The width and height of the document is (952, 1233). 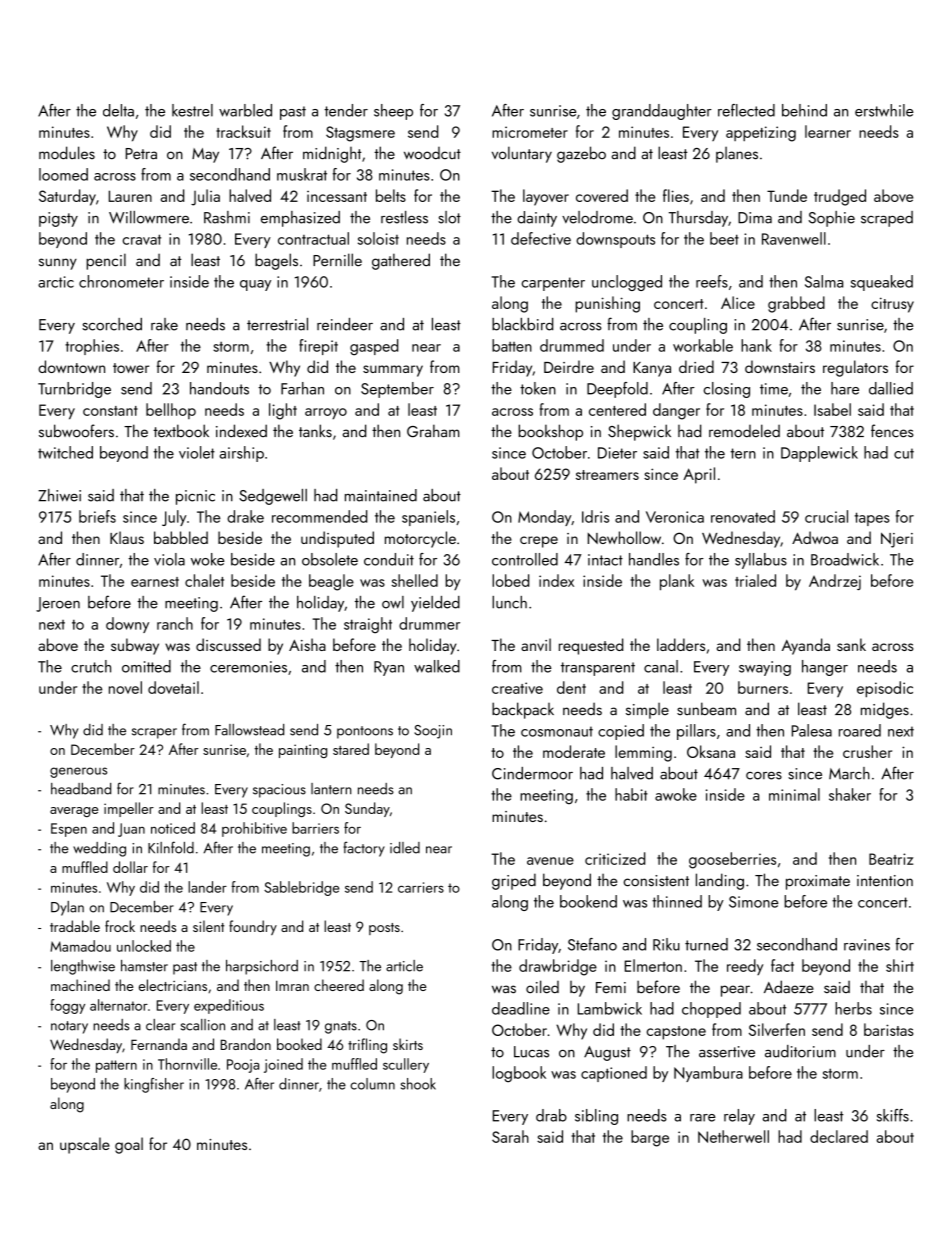 I want to click on arctic, so click(x=56, y=282).
